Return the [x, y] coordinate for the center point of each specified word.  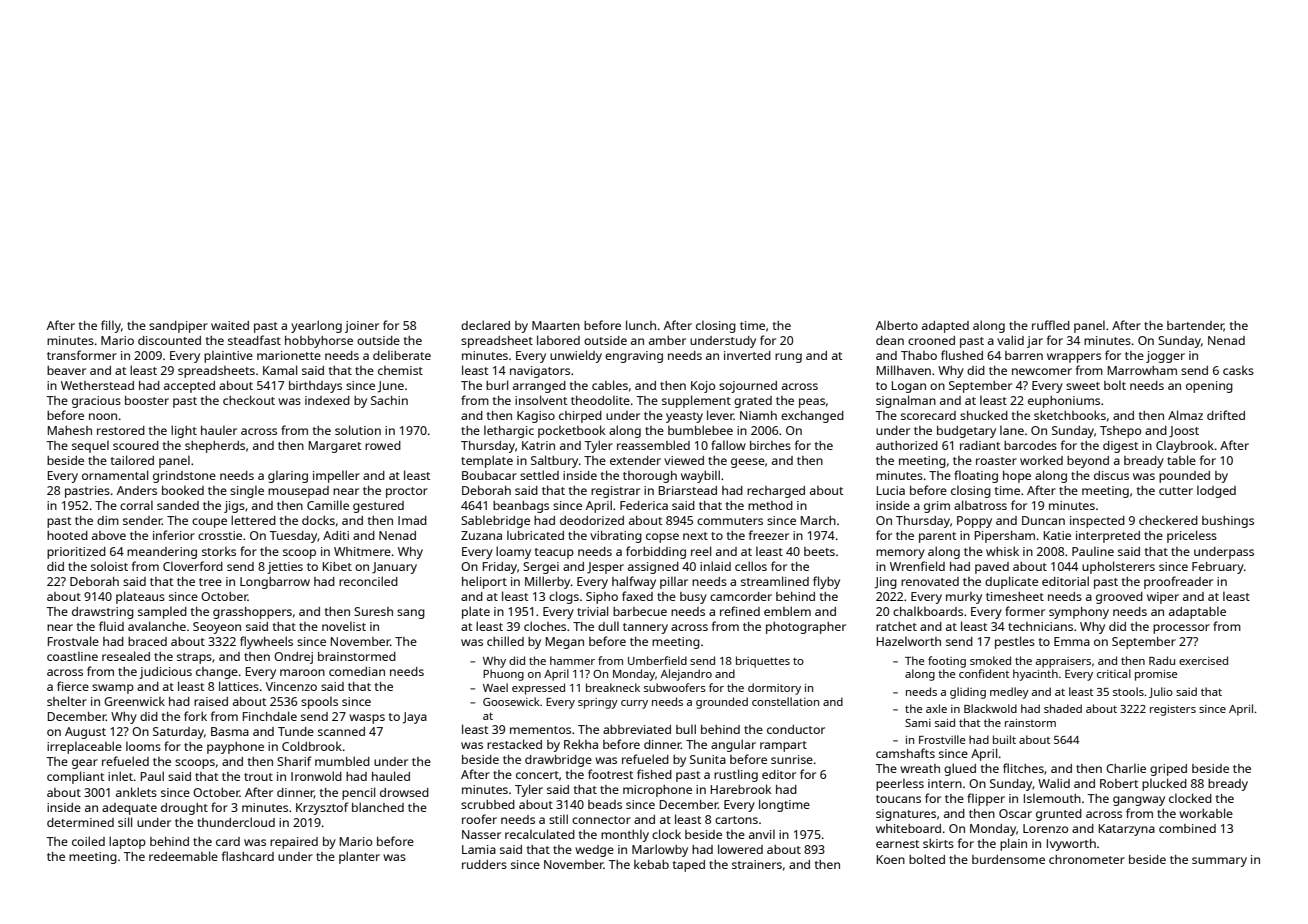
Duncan [1043, 520]
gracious [96, 402]
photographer [806, 628]
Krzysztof [322, 808]
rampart [783, 746]
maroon [302, 672]
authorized [907, 445]
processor [1181, 629]
